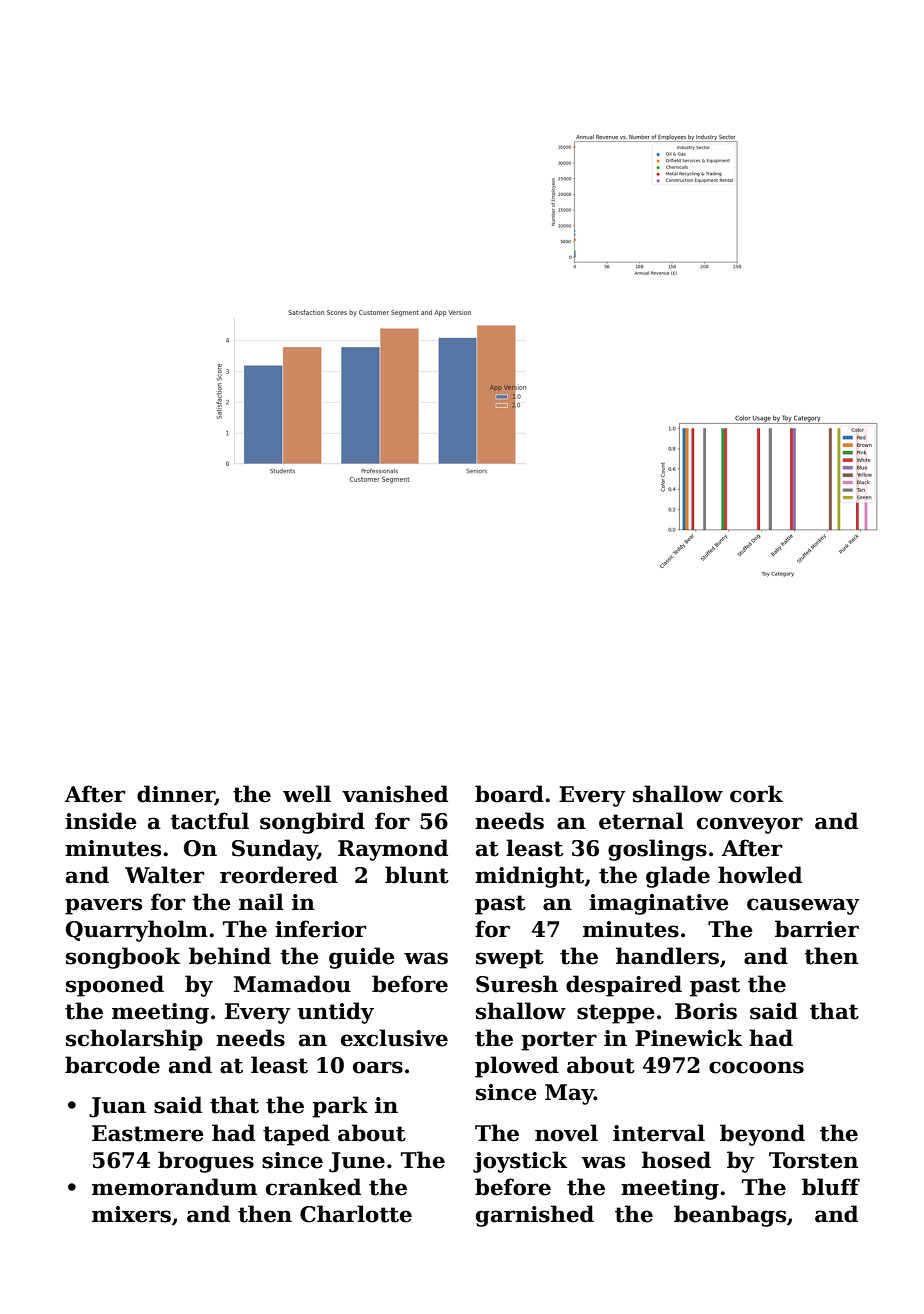 The height and width of the page is (1314, 924). Describe the element at coordinates (164, 875) in the page. I see `Walter` at that location.
